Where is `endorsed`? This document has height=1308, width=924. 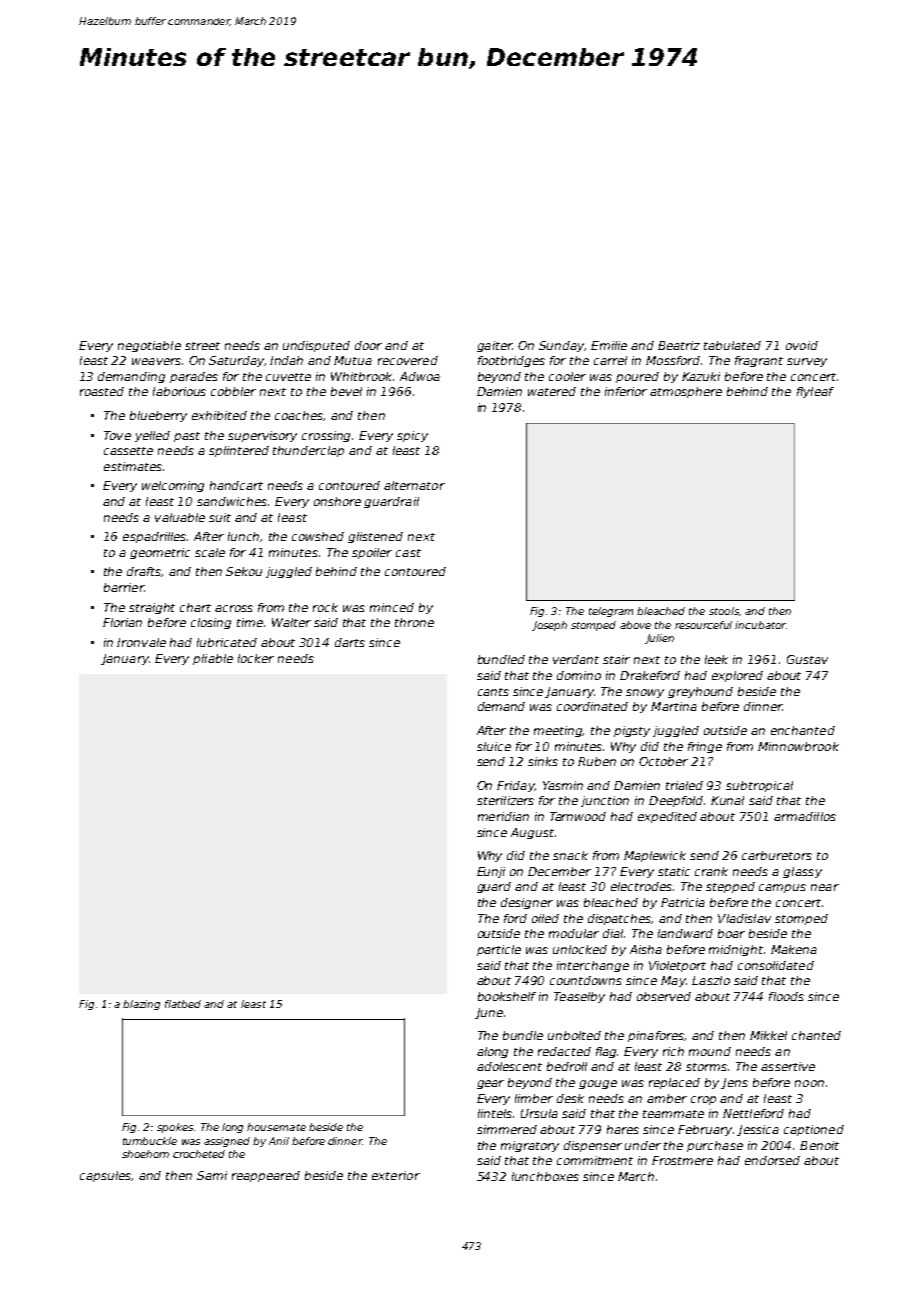 endorsed is located at coordinates (772, 1160).
